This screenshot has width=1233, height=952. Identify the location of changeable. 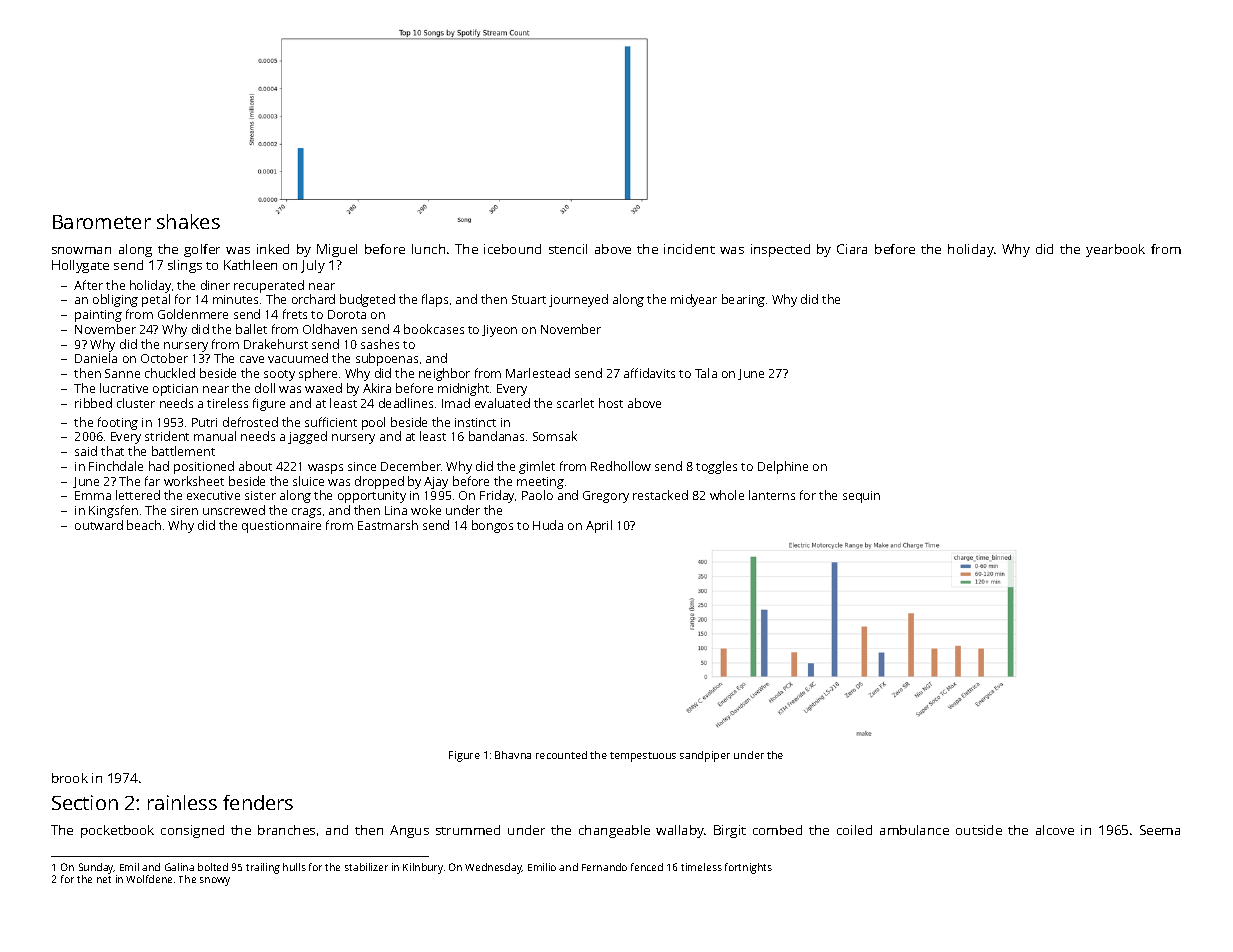
(614, 831).
